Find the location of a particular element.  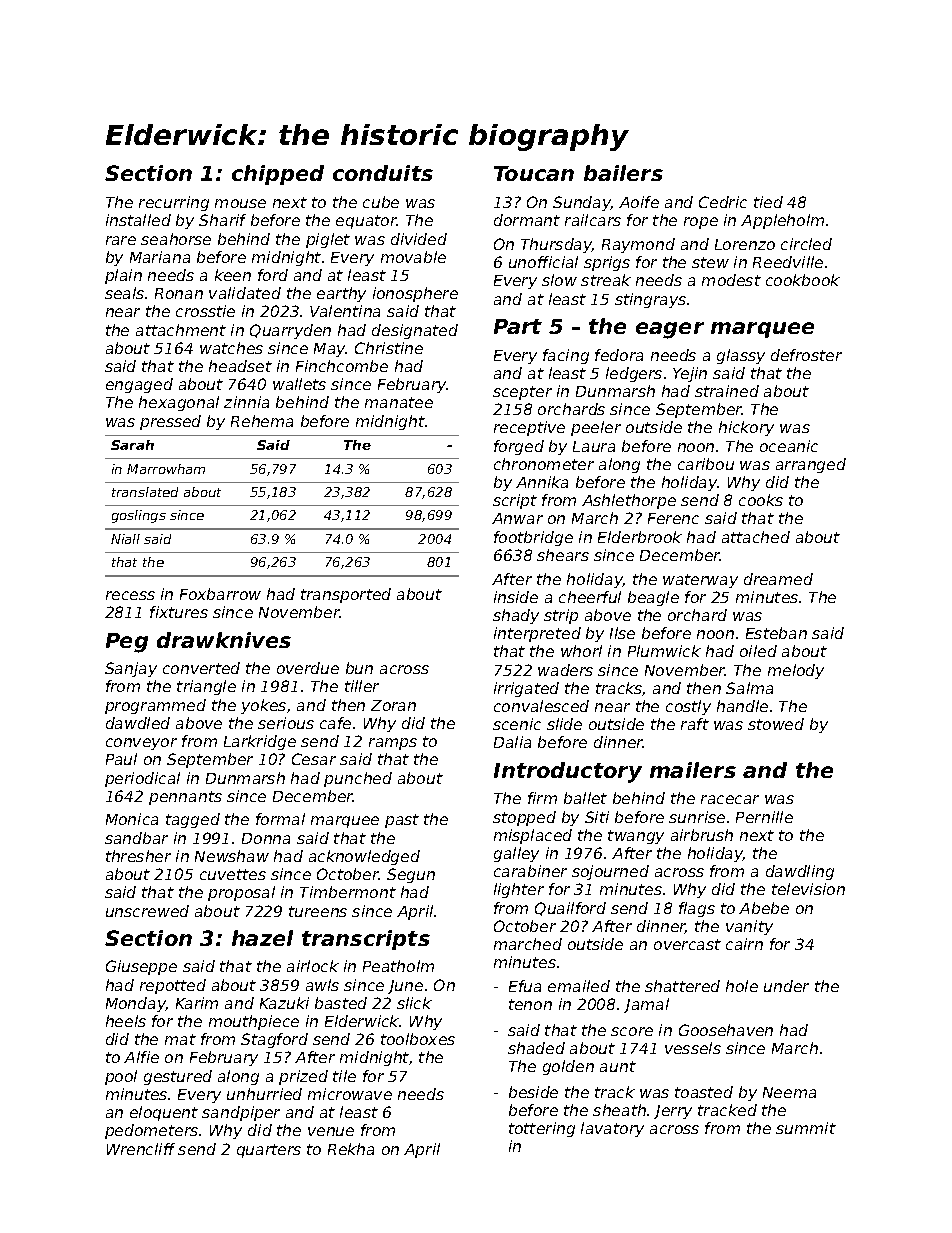

summit is located at coordinates (806, 1128).
